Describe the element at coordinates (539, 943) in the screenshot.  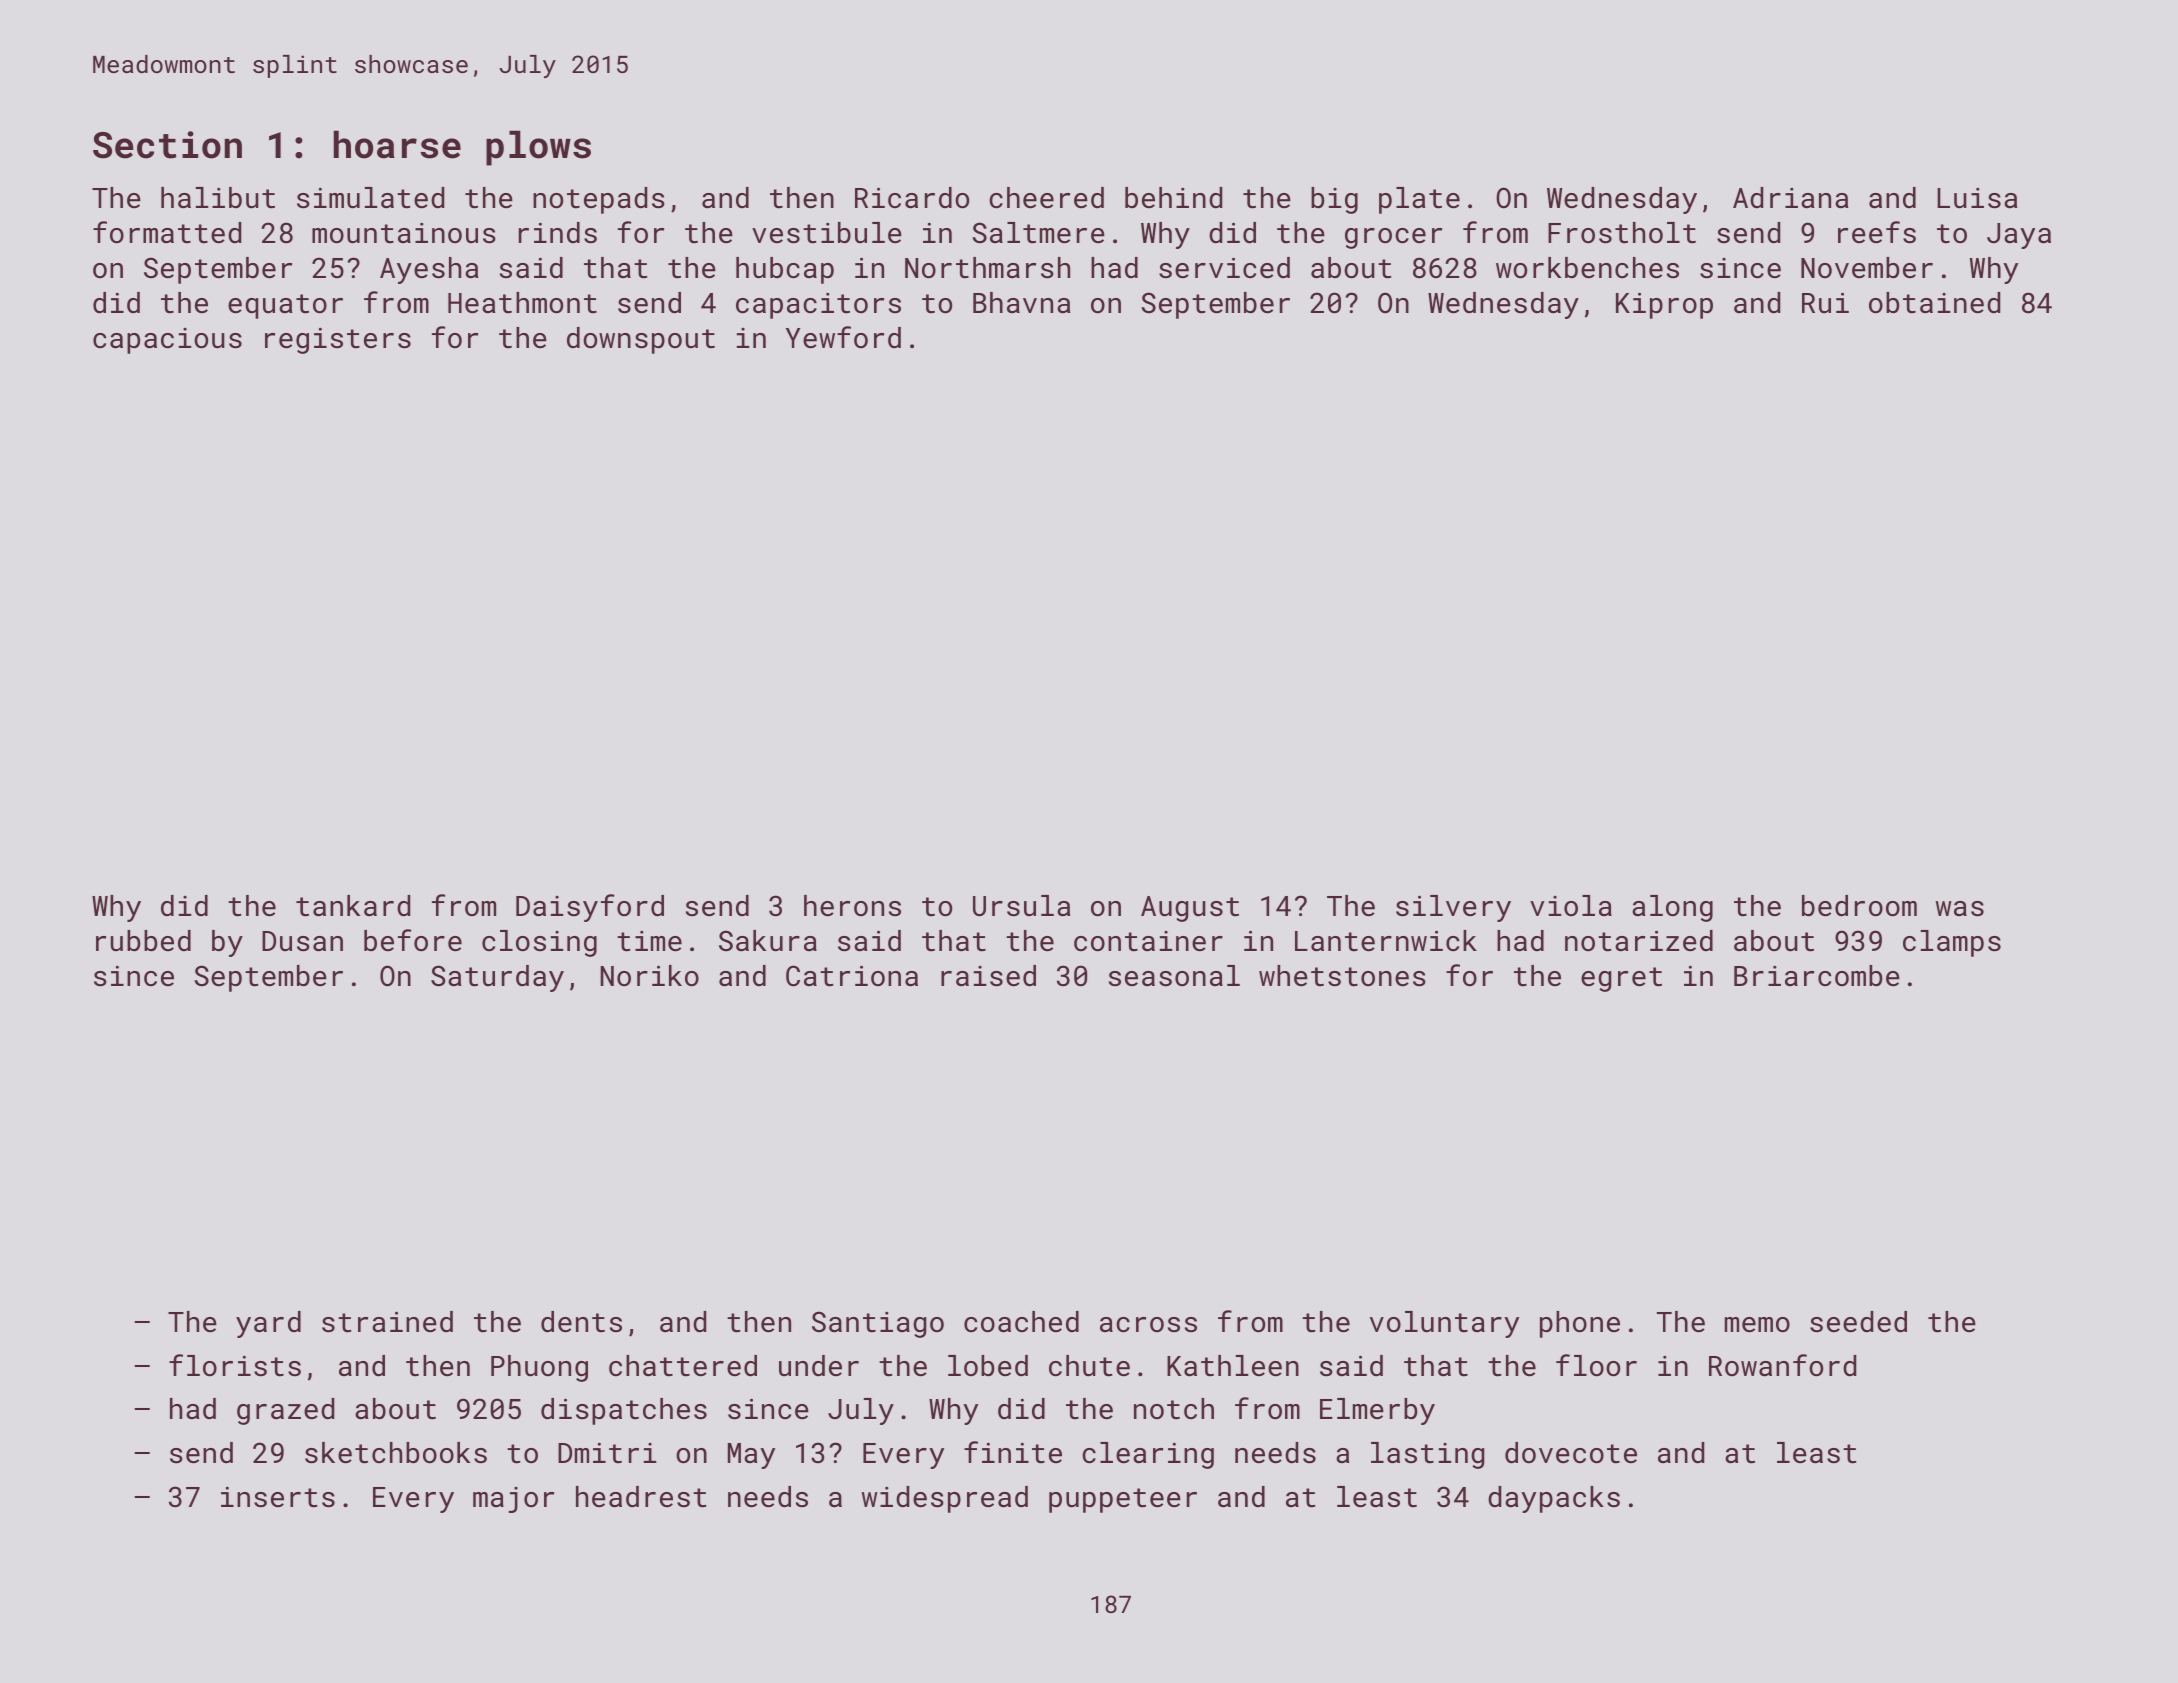
I see `closing` at that location.
